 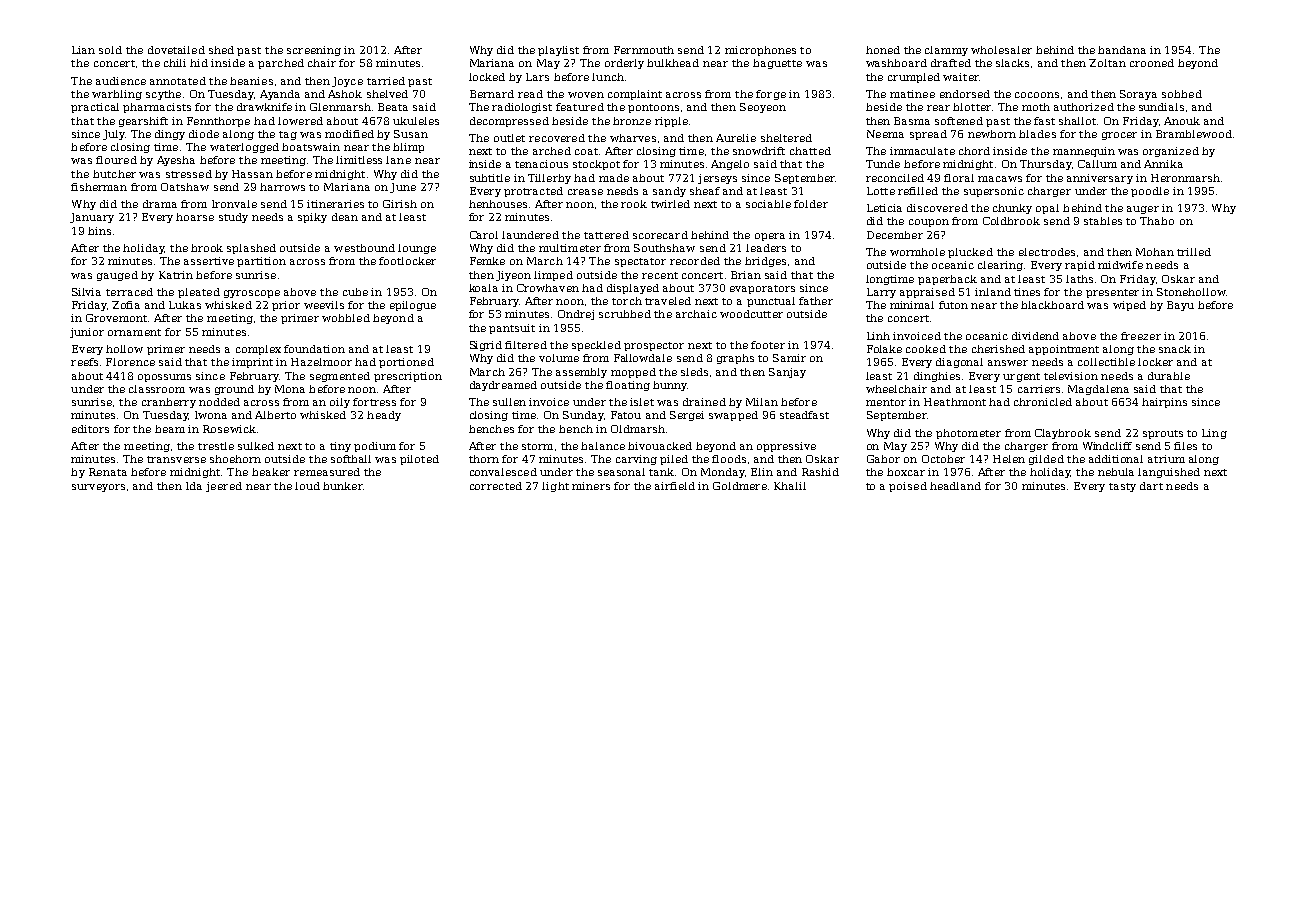 I want to click on auger, so click(x=1143, y=210).
